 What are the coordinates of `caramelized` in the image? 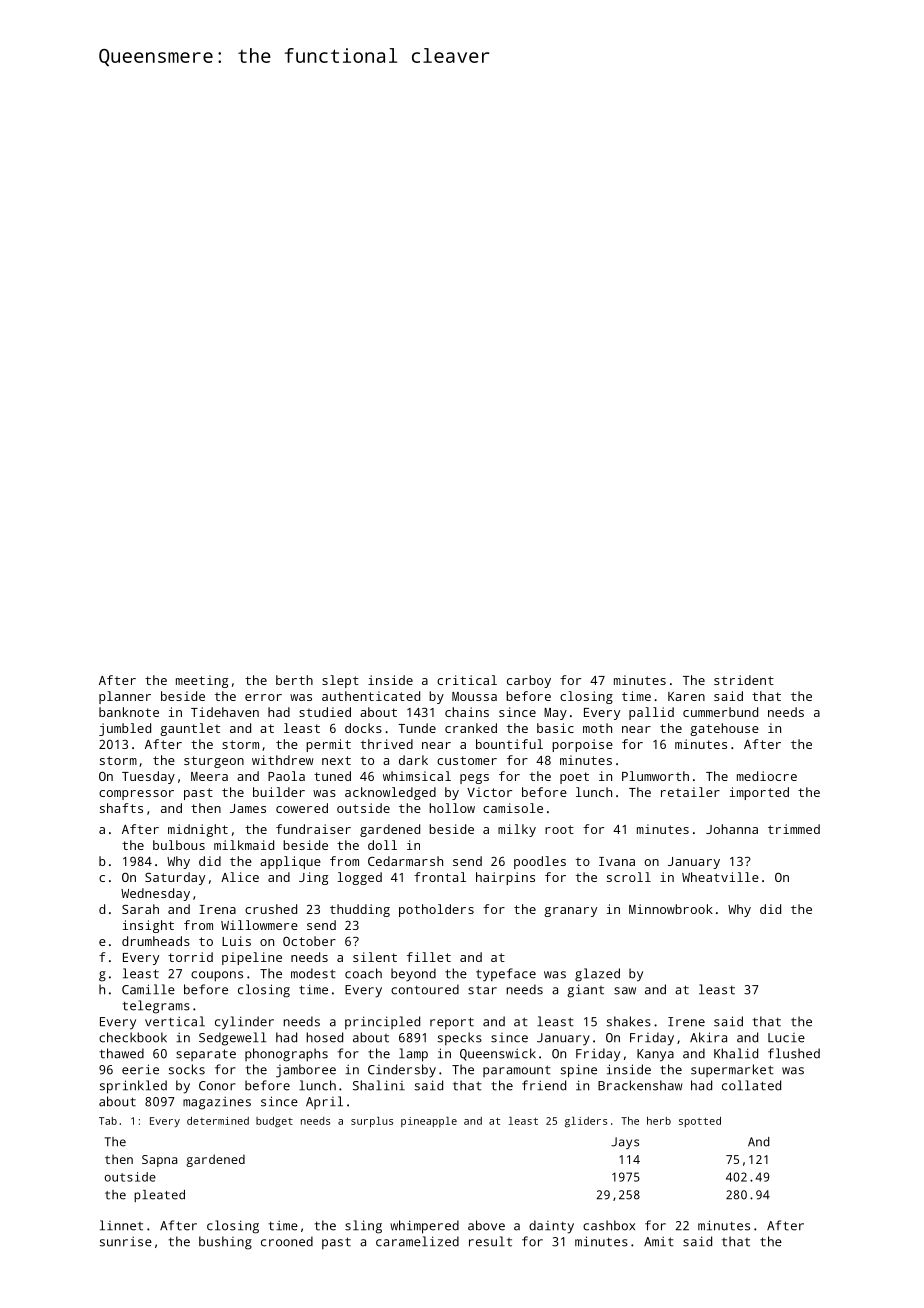 It's located at (417, 1241).
